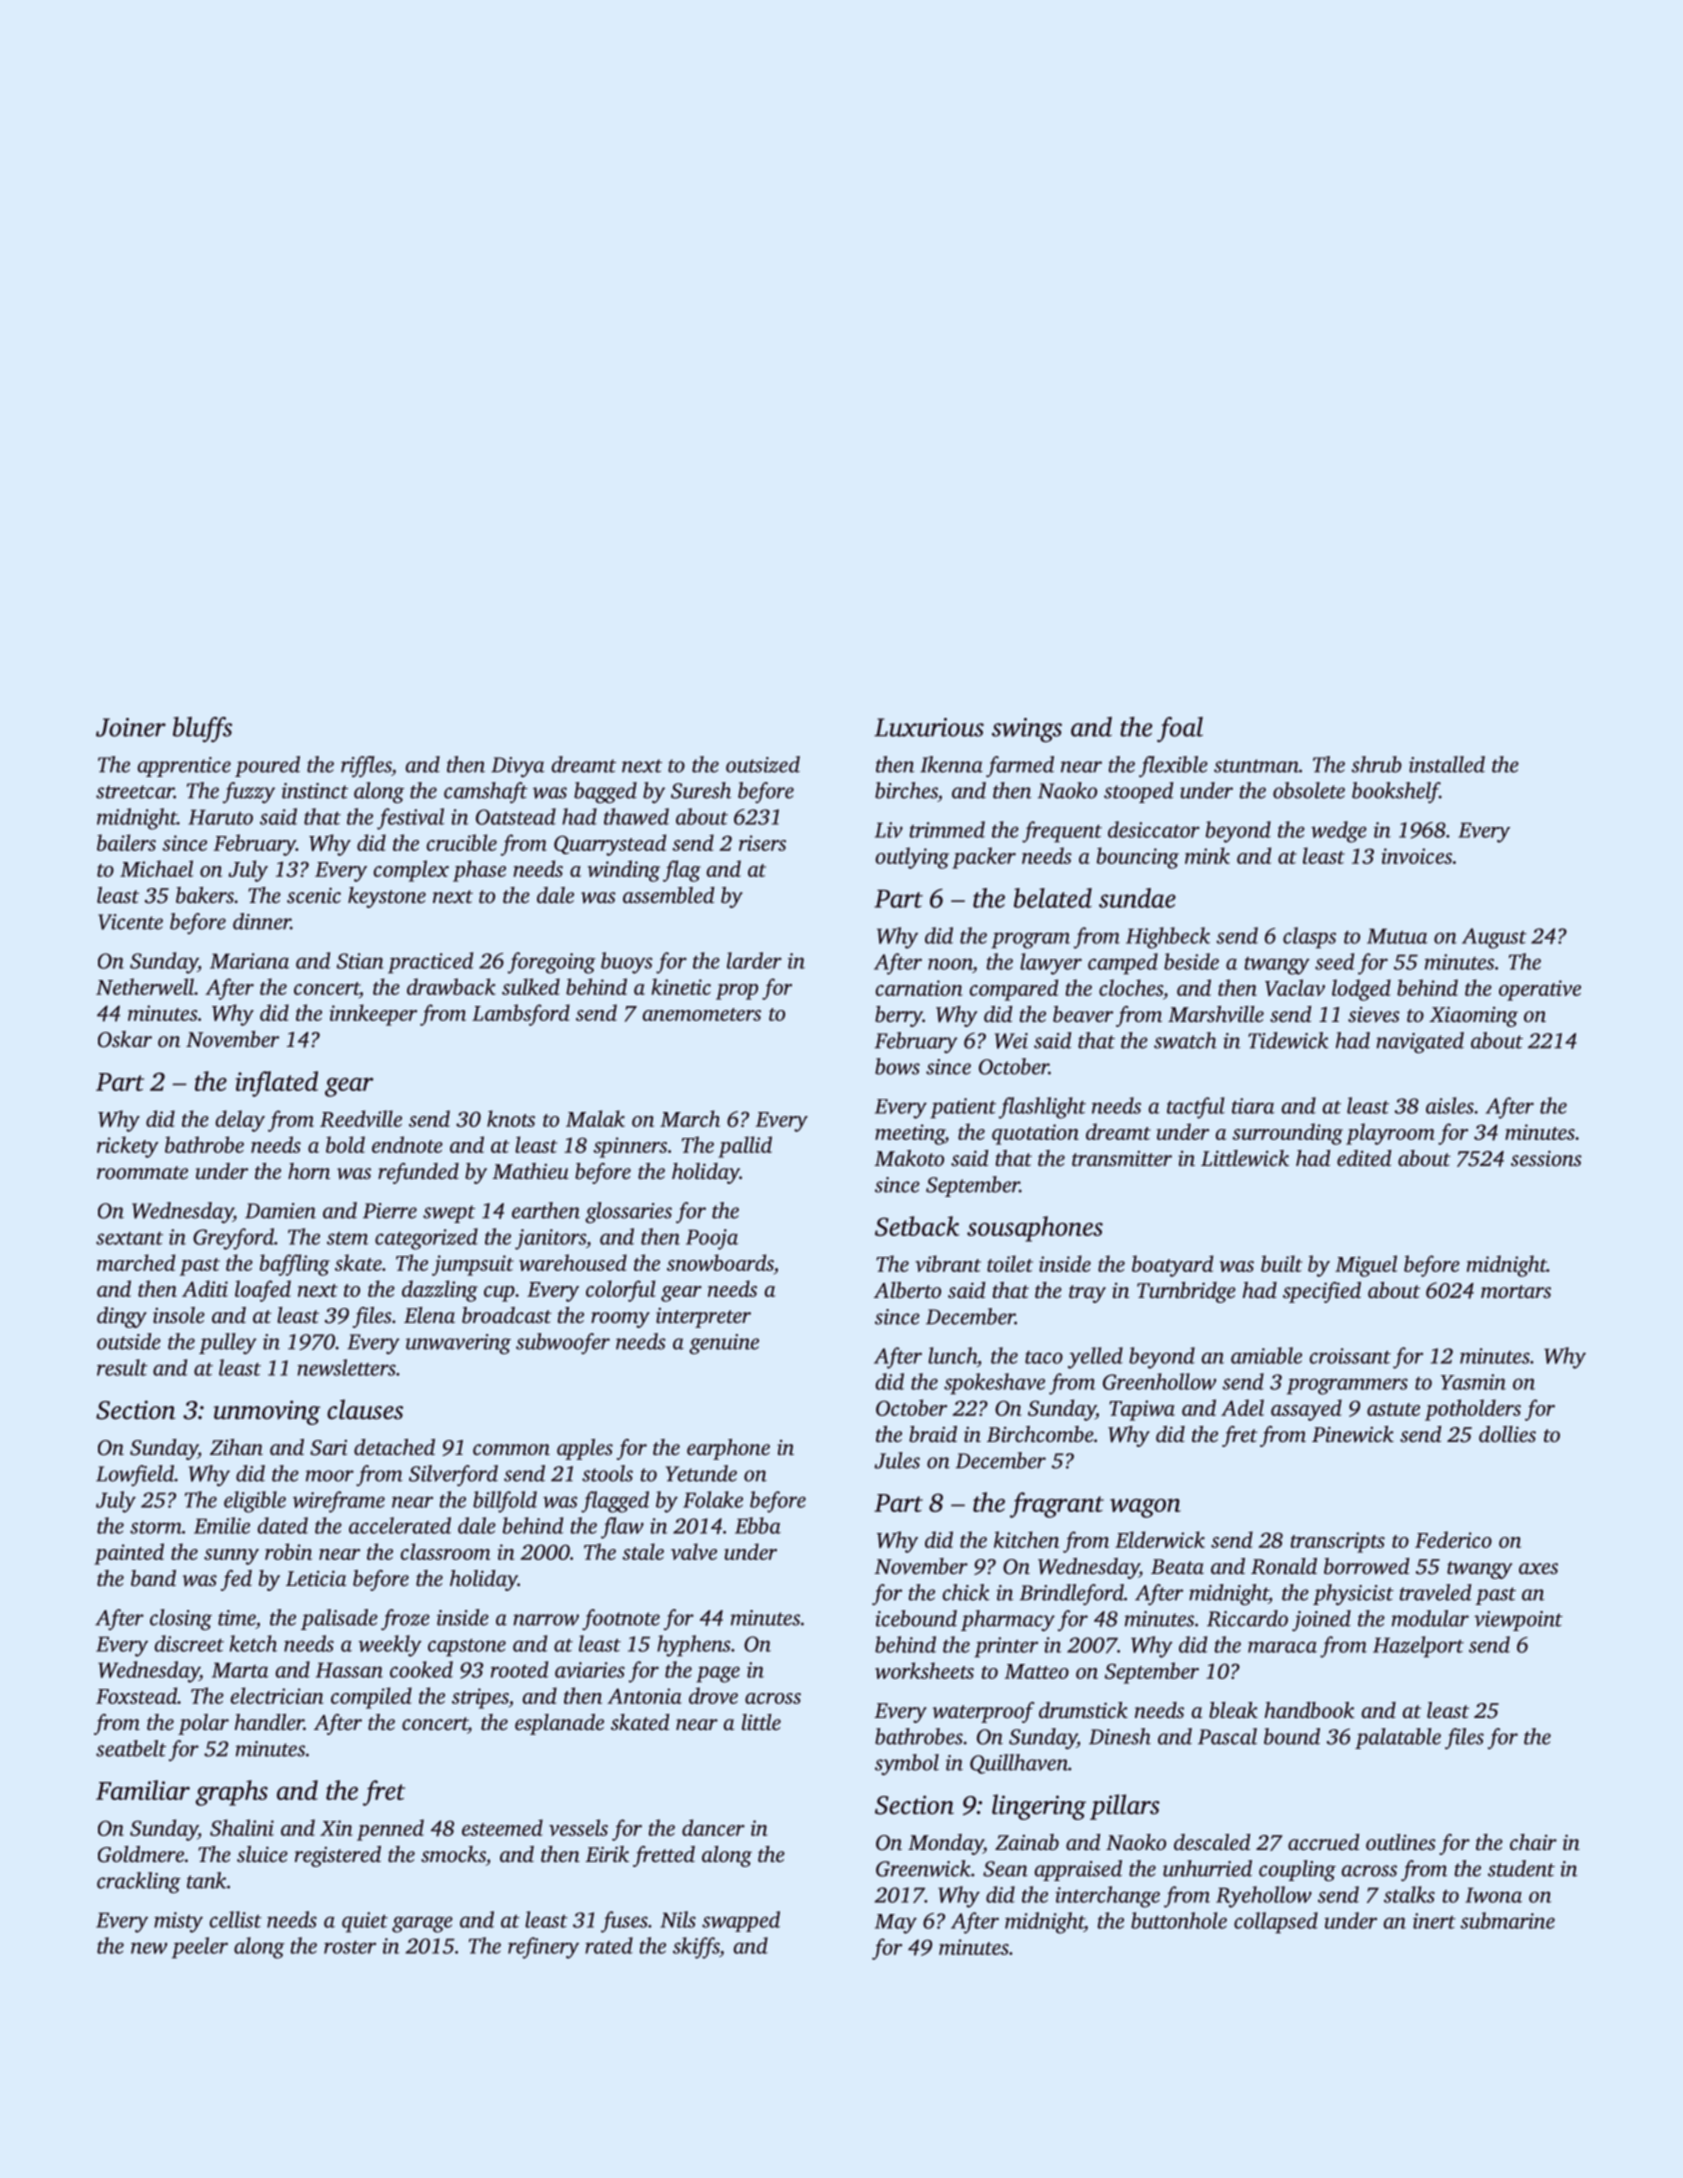 This page has width=1683, height=2178. Describe the element at coordinates (720, 1262) in the page. I see `snowboards` at that location.
